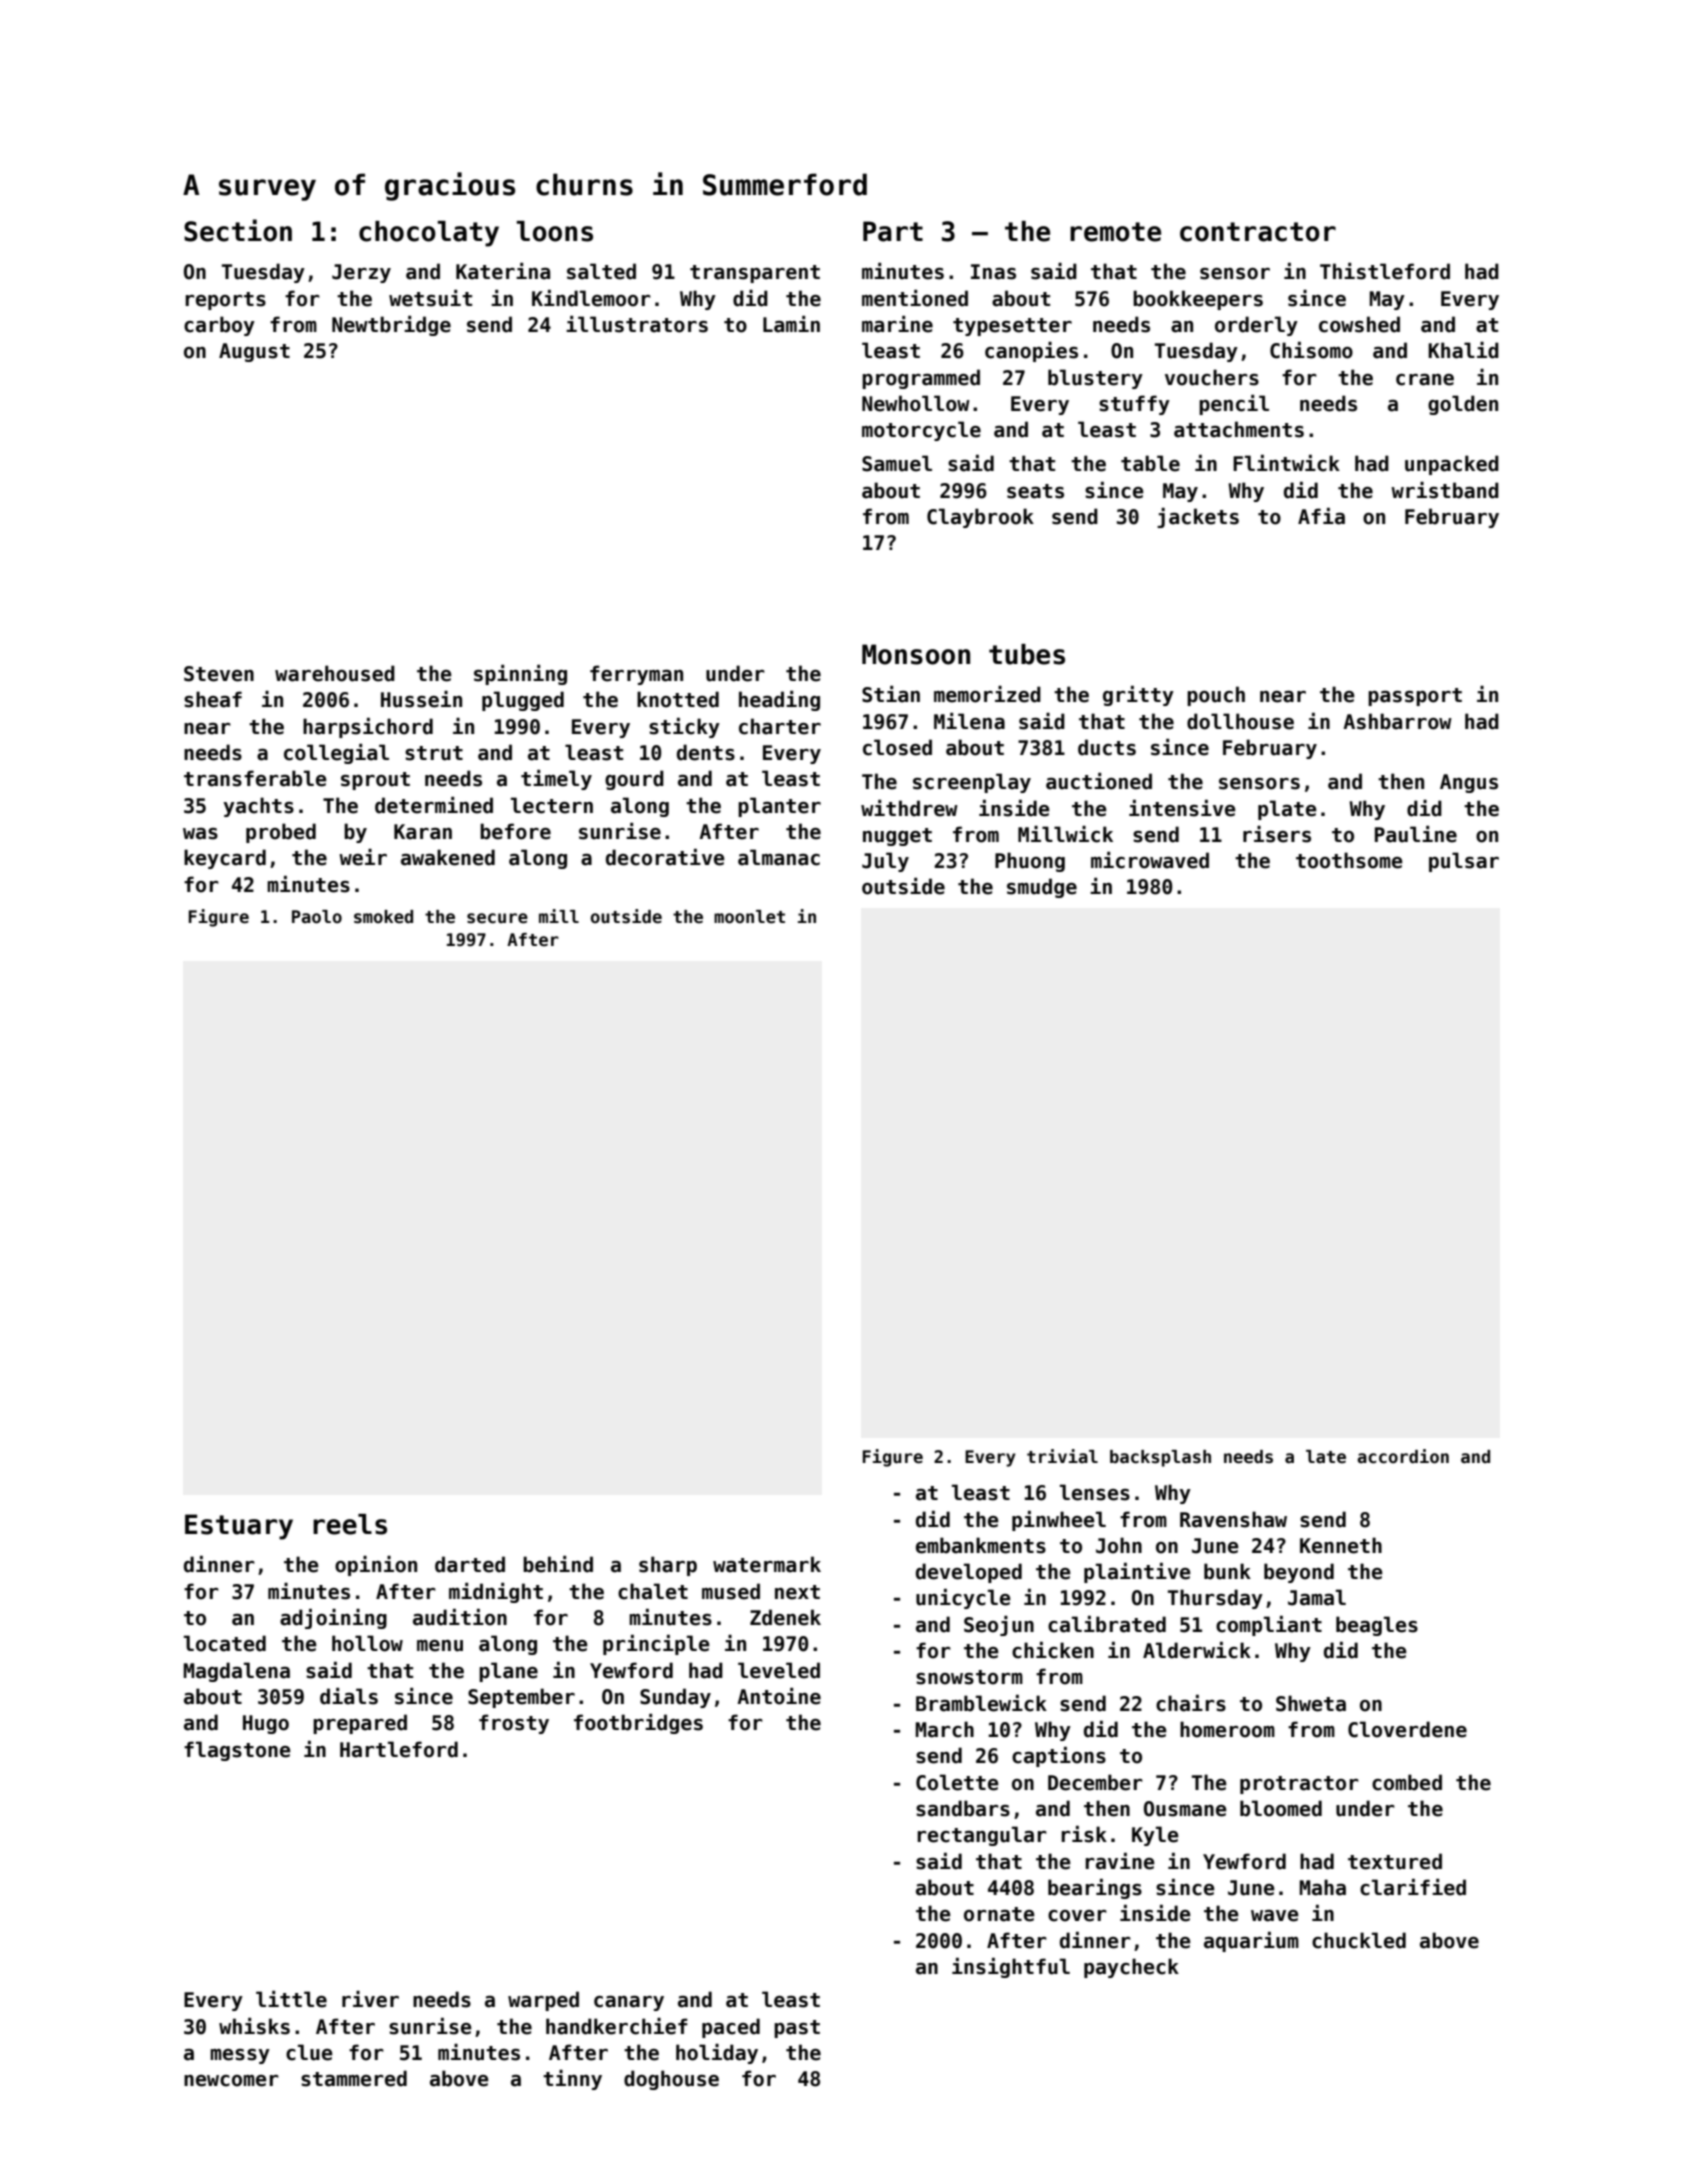 The width and height of the screenshot is (1683, 2178). I want to click on marine, so click(897, 324).
